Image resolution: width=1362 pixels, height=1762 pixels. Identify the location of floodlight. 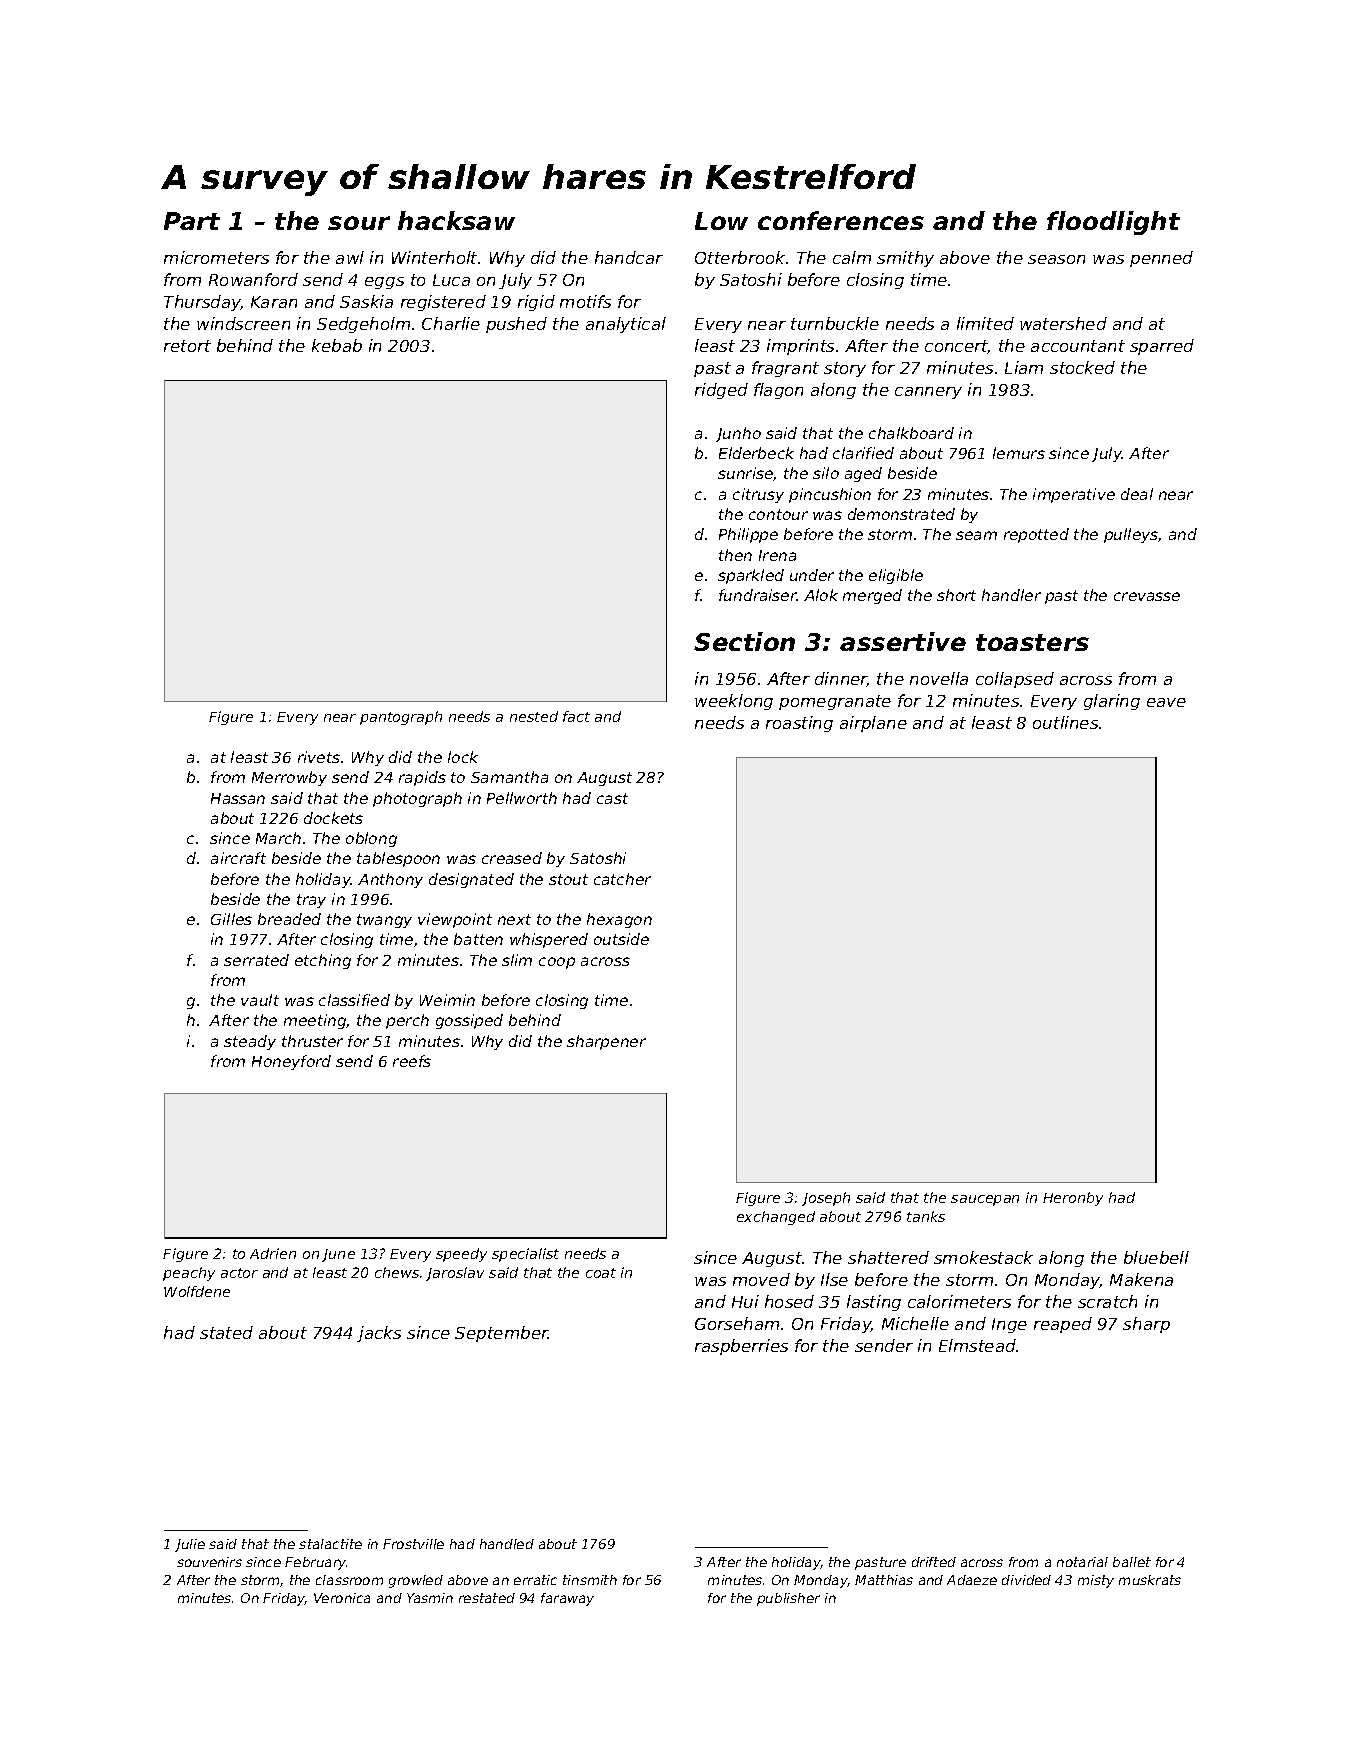
(1113, 223).
